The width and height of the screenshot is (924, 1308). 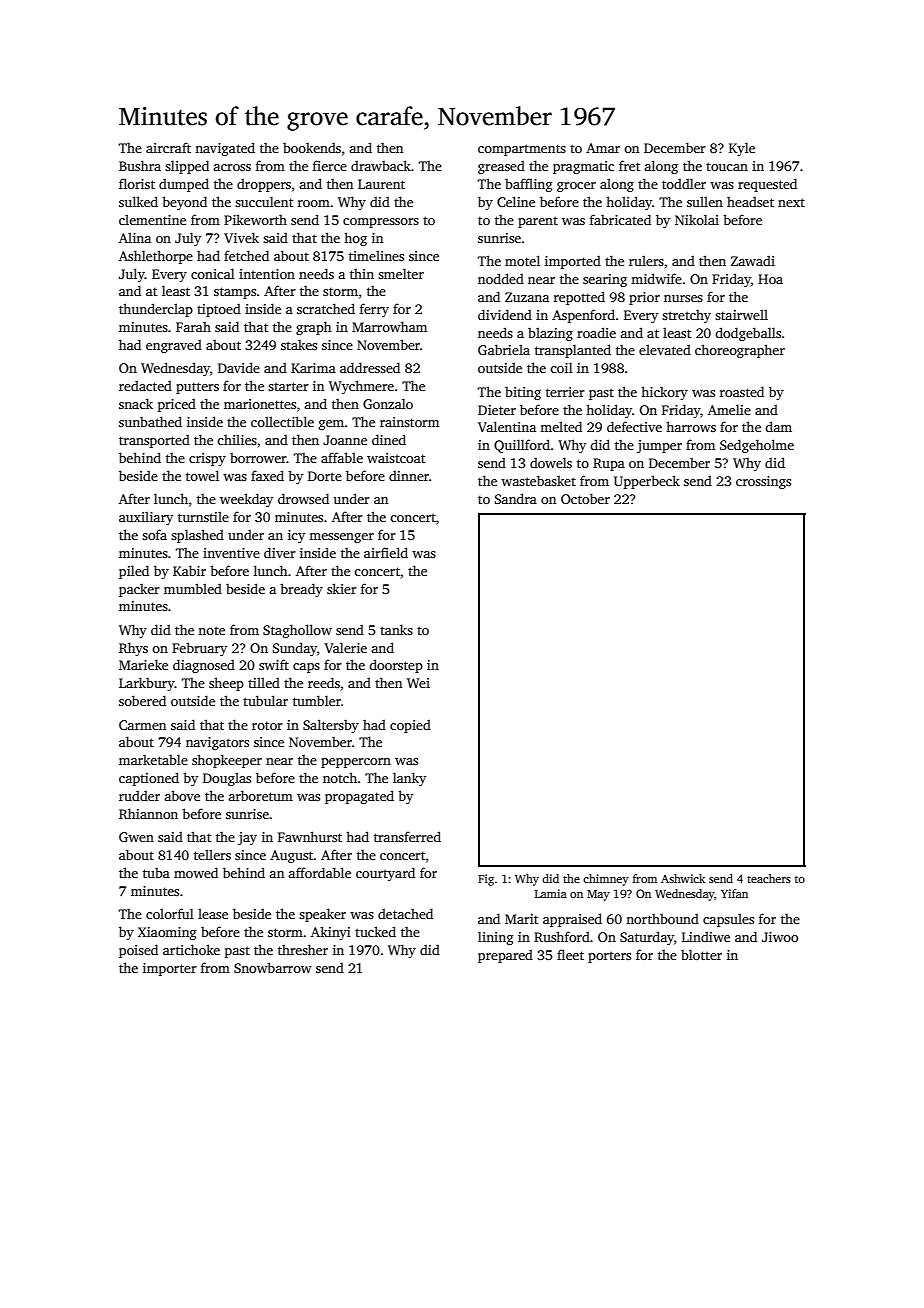 I want to click on fret, so click(x=629, y=165).
